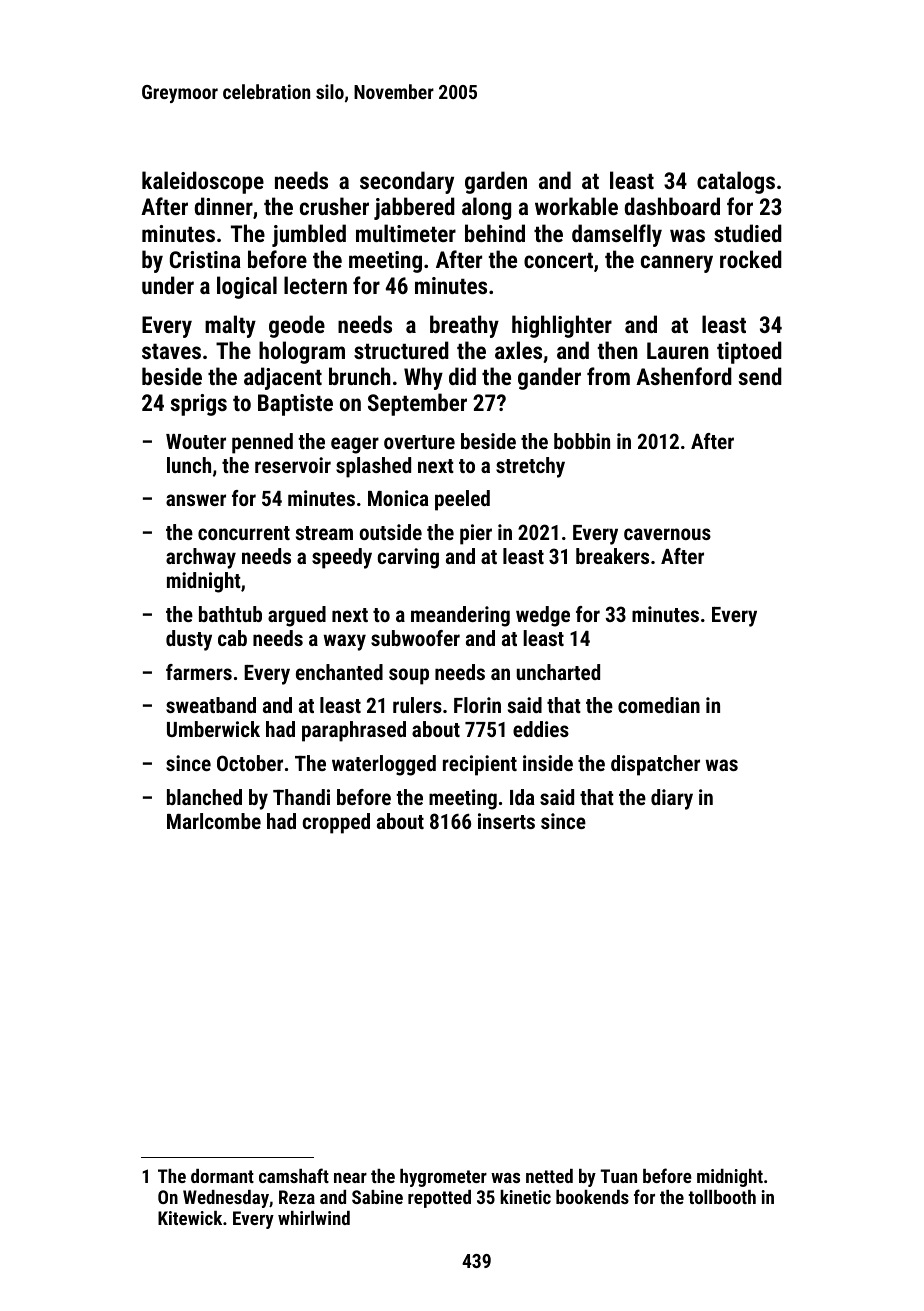  What do you see at coordinates (334, 206) in the document?
I see `crusher` at bounding box center [334, 206].
